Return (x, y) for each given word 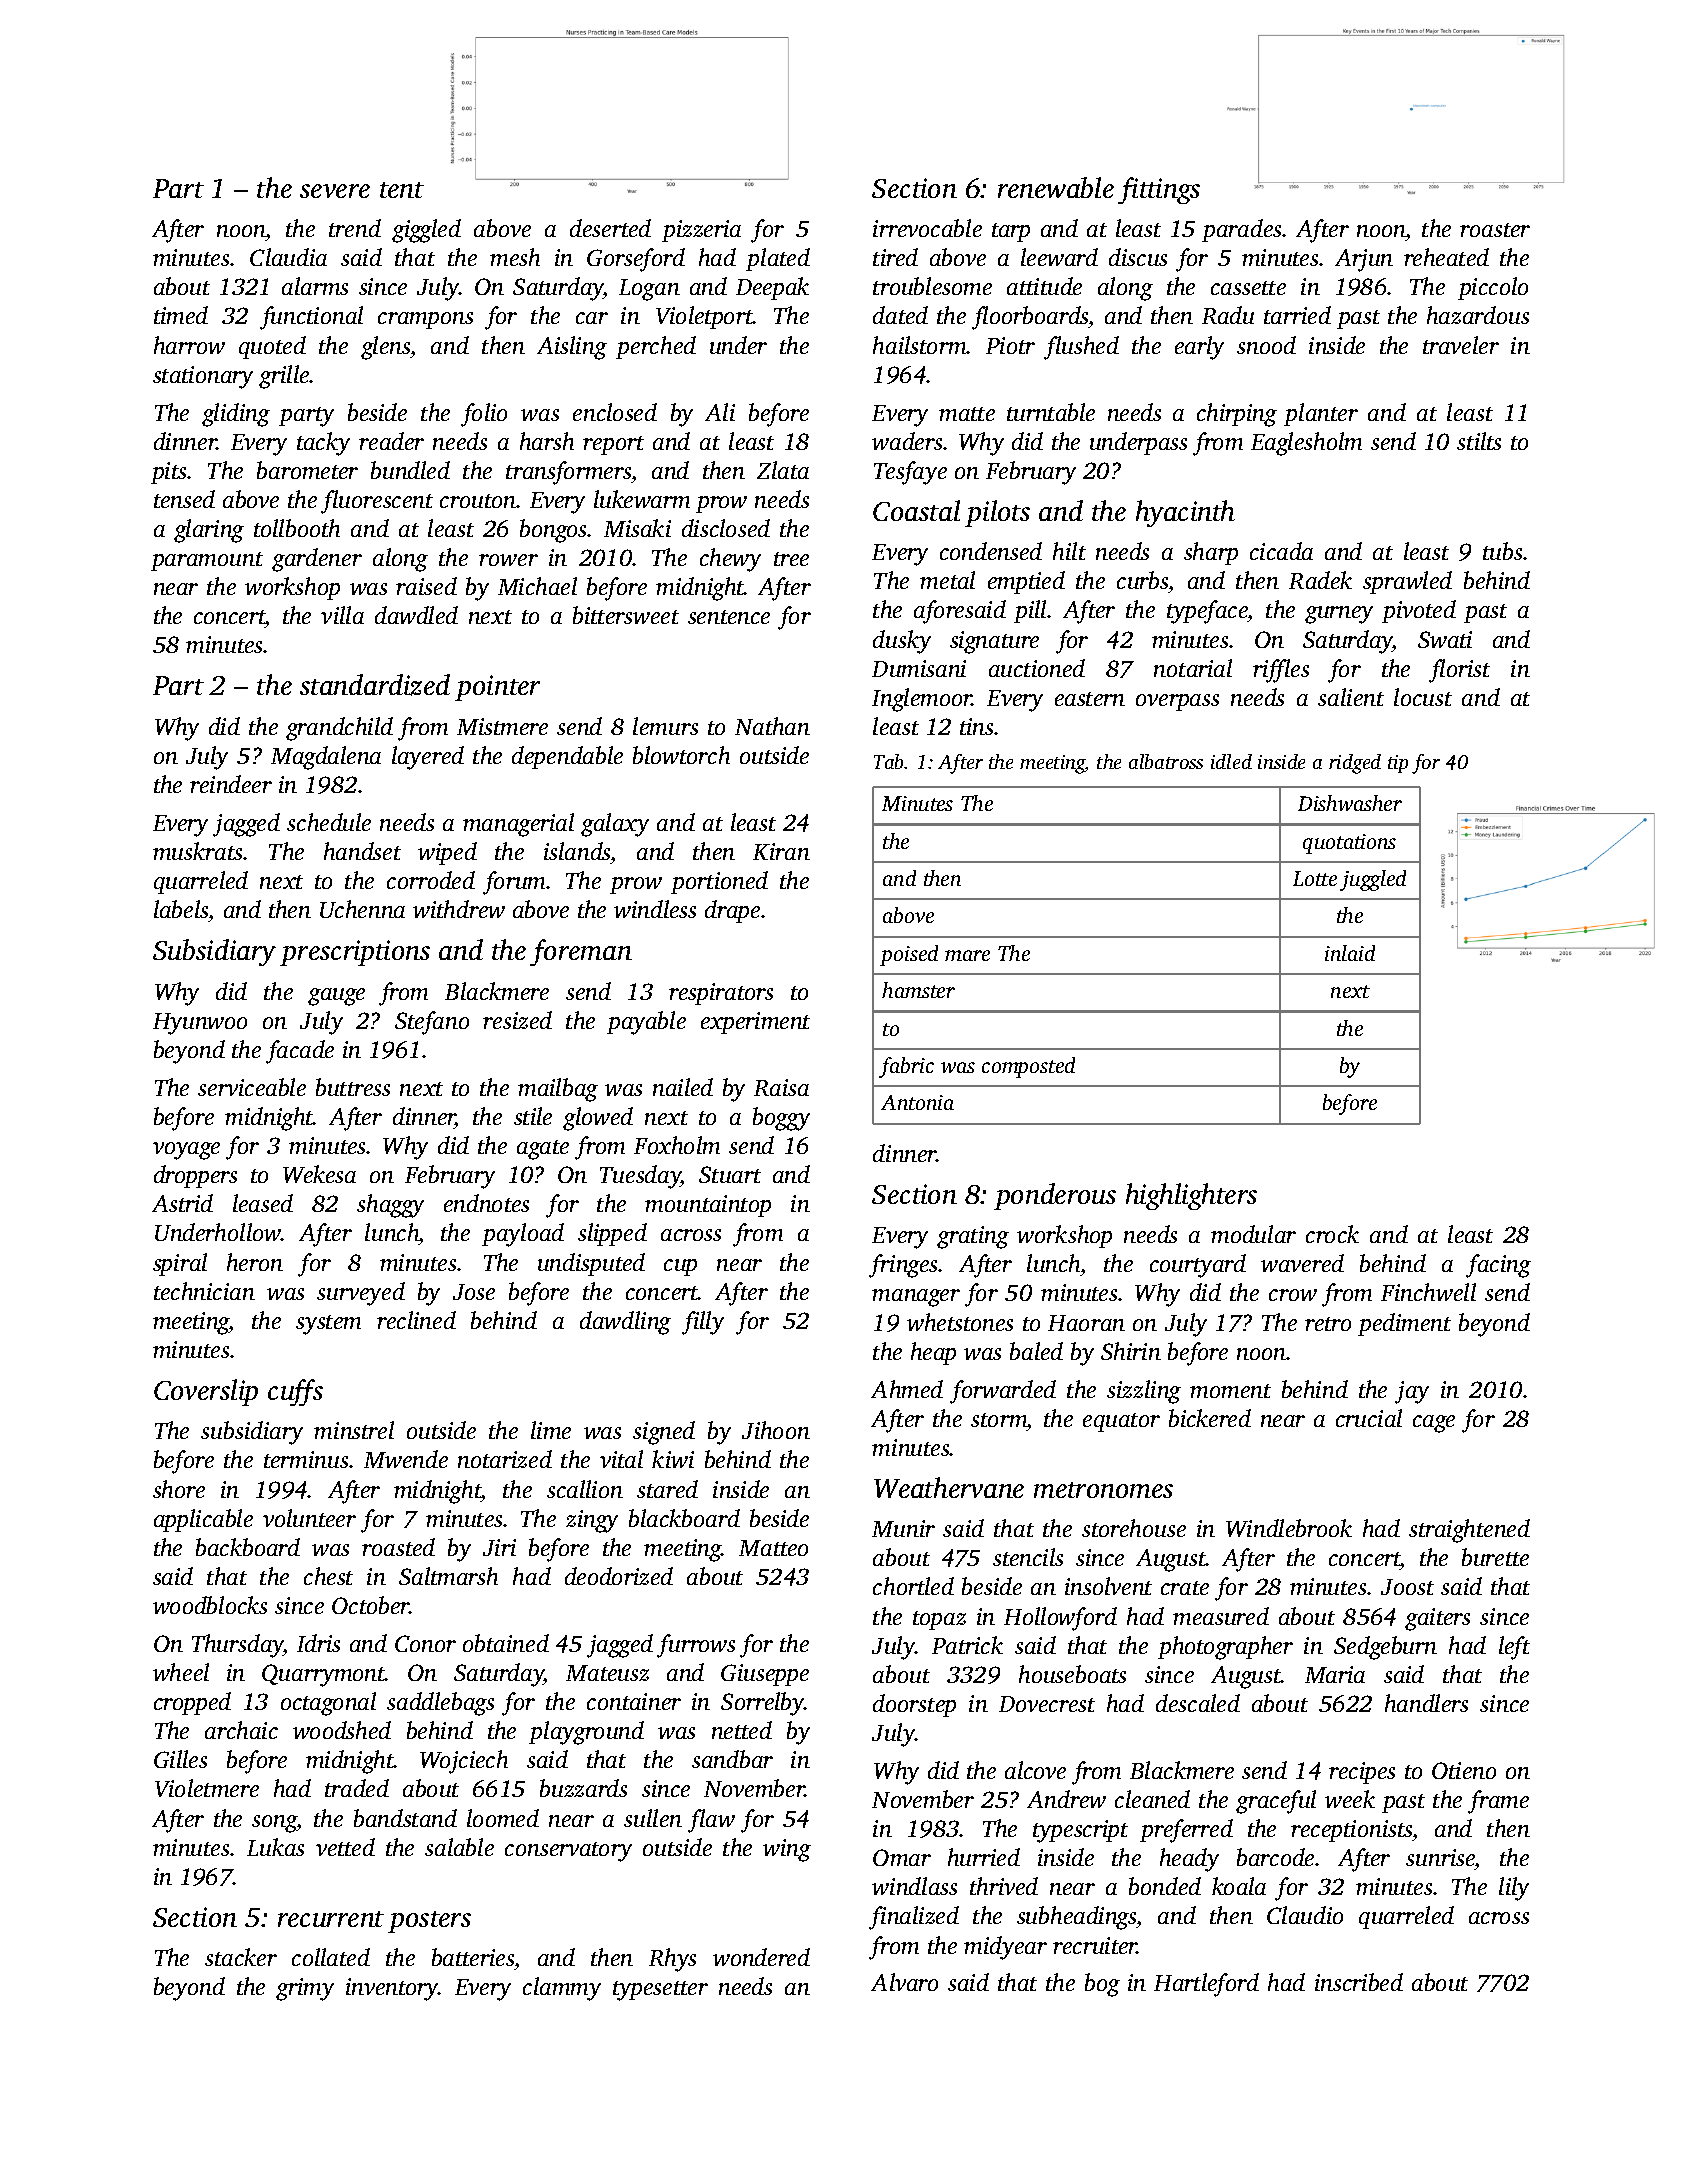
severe (335, 191)
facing (1498, 1266)
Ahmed (907, 1389)
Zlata (783, 470)
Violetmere (207, 1788)
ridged (1355, 764)
